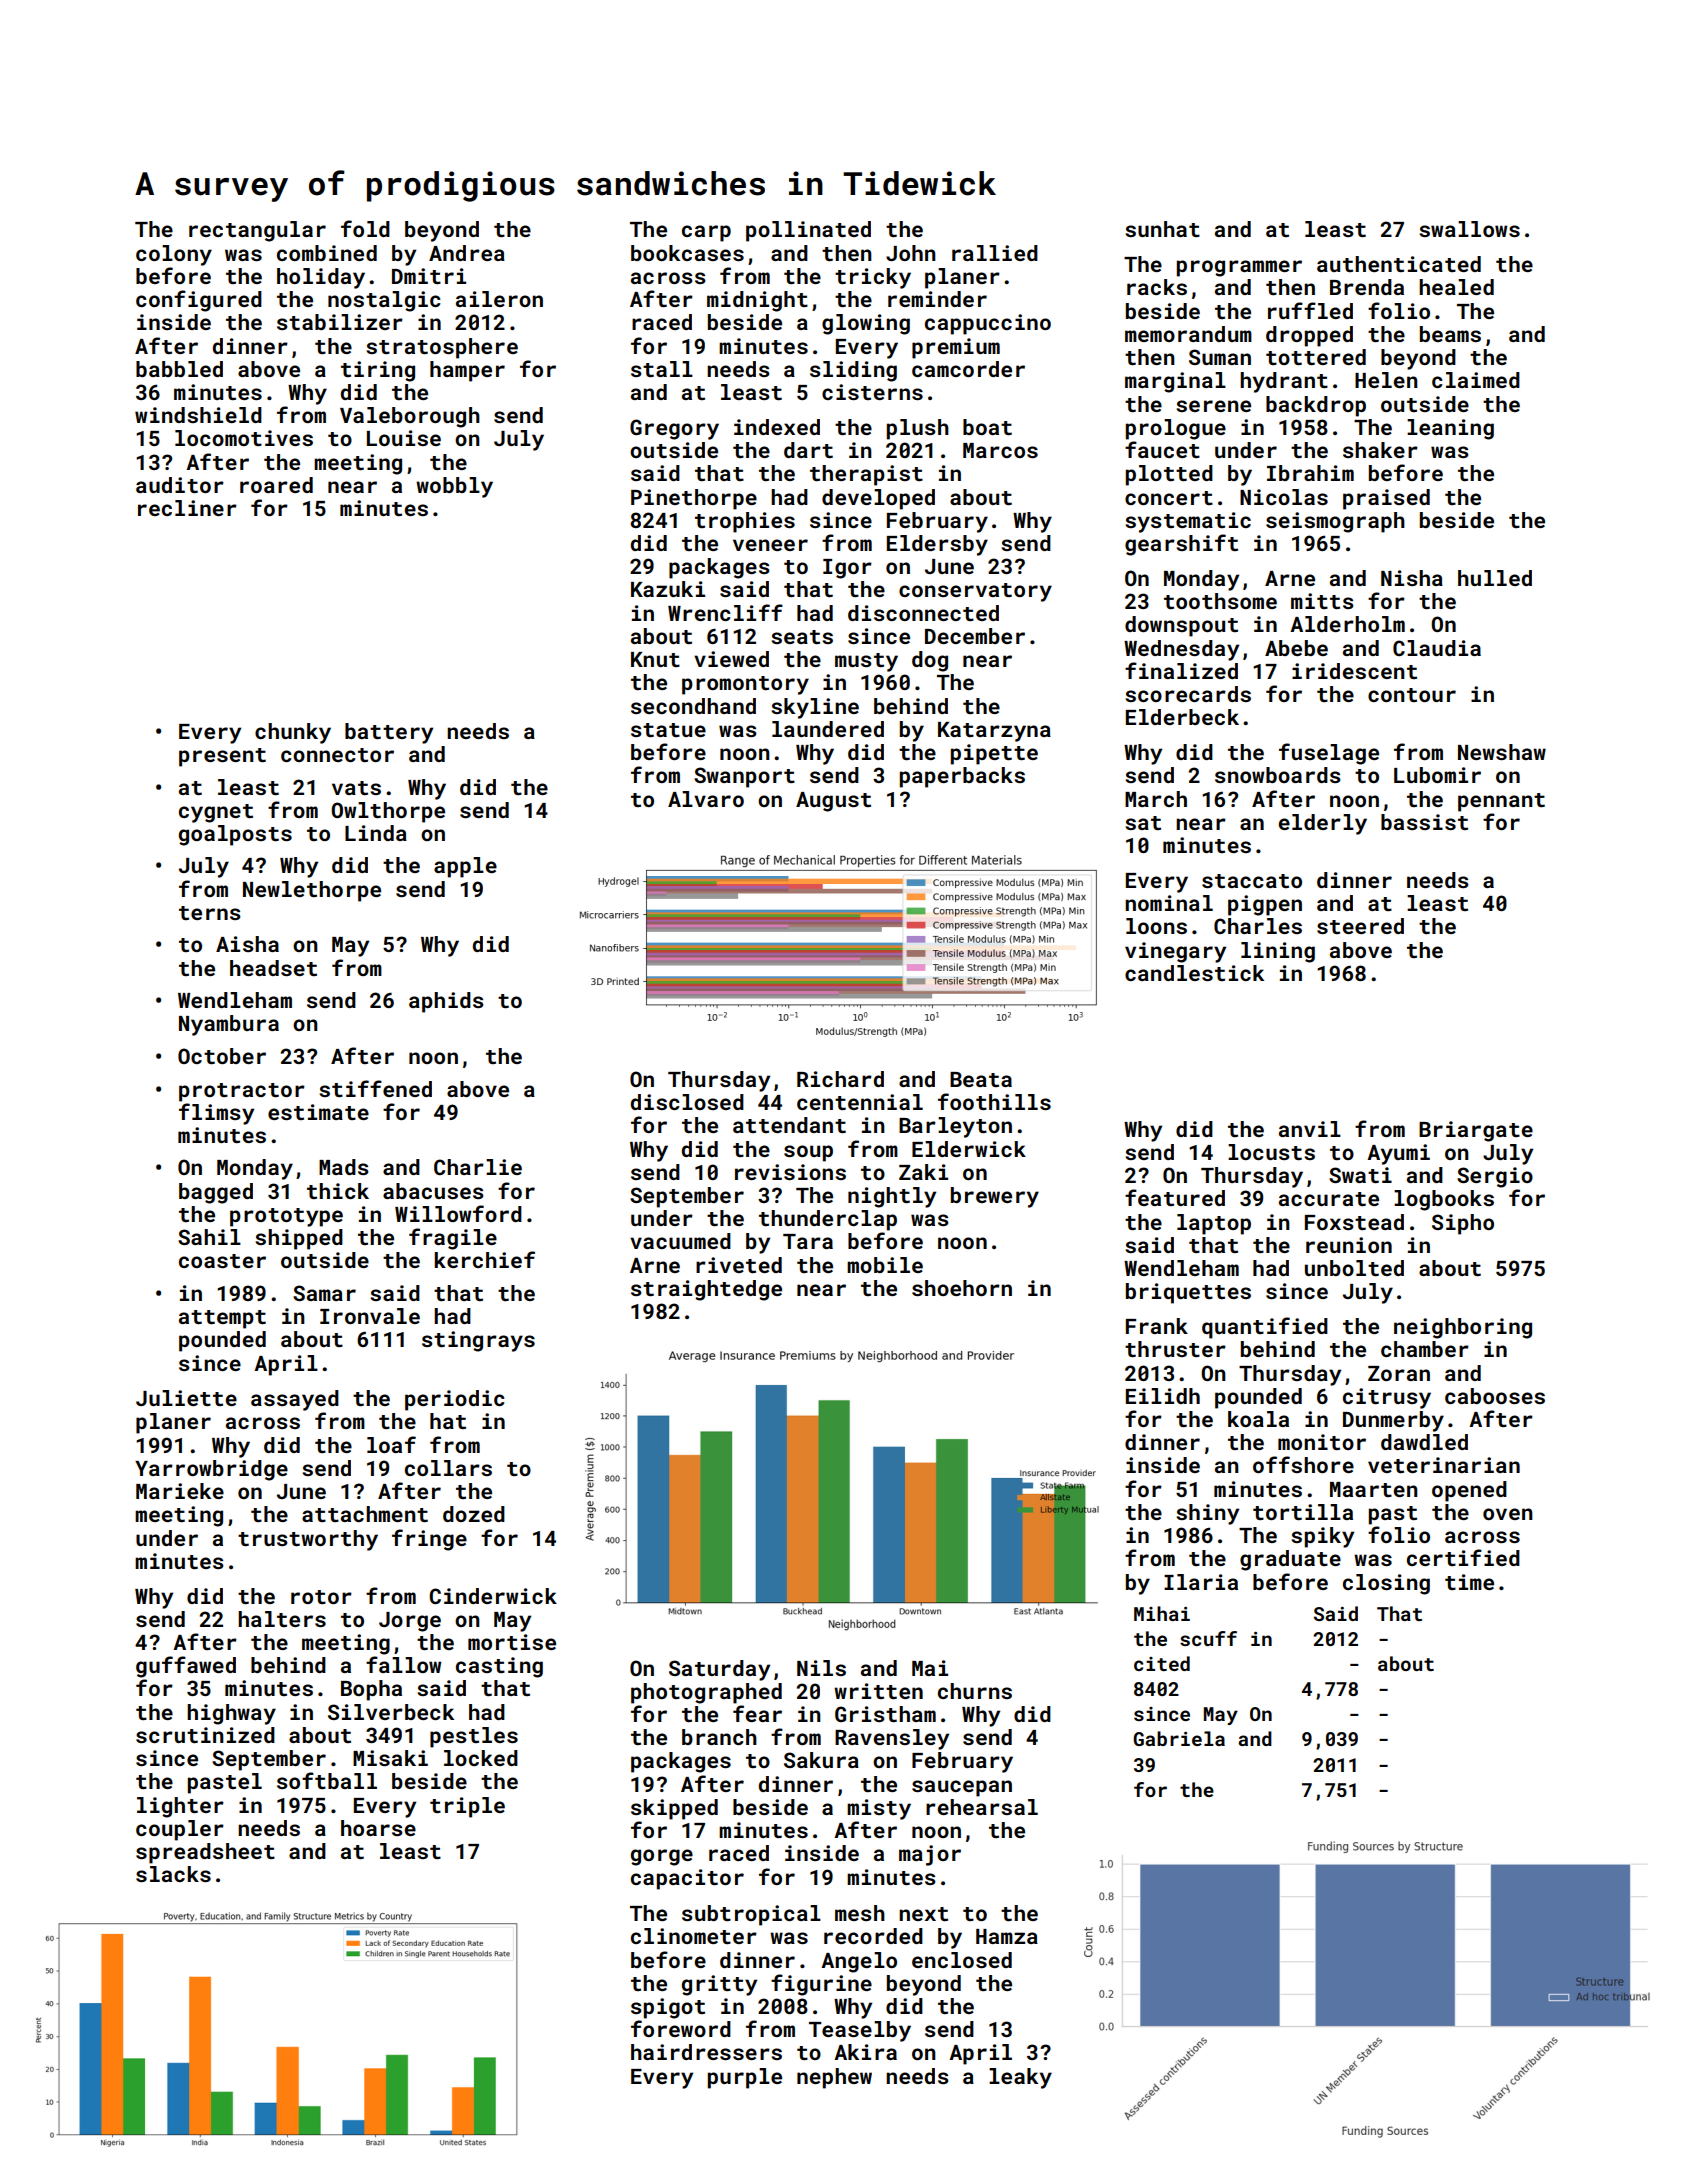 The width and height of the document is (1683, 2178). I want to click on Gregory, so click(674, 429).
